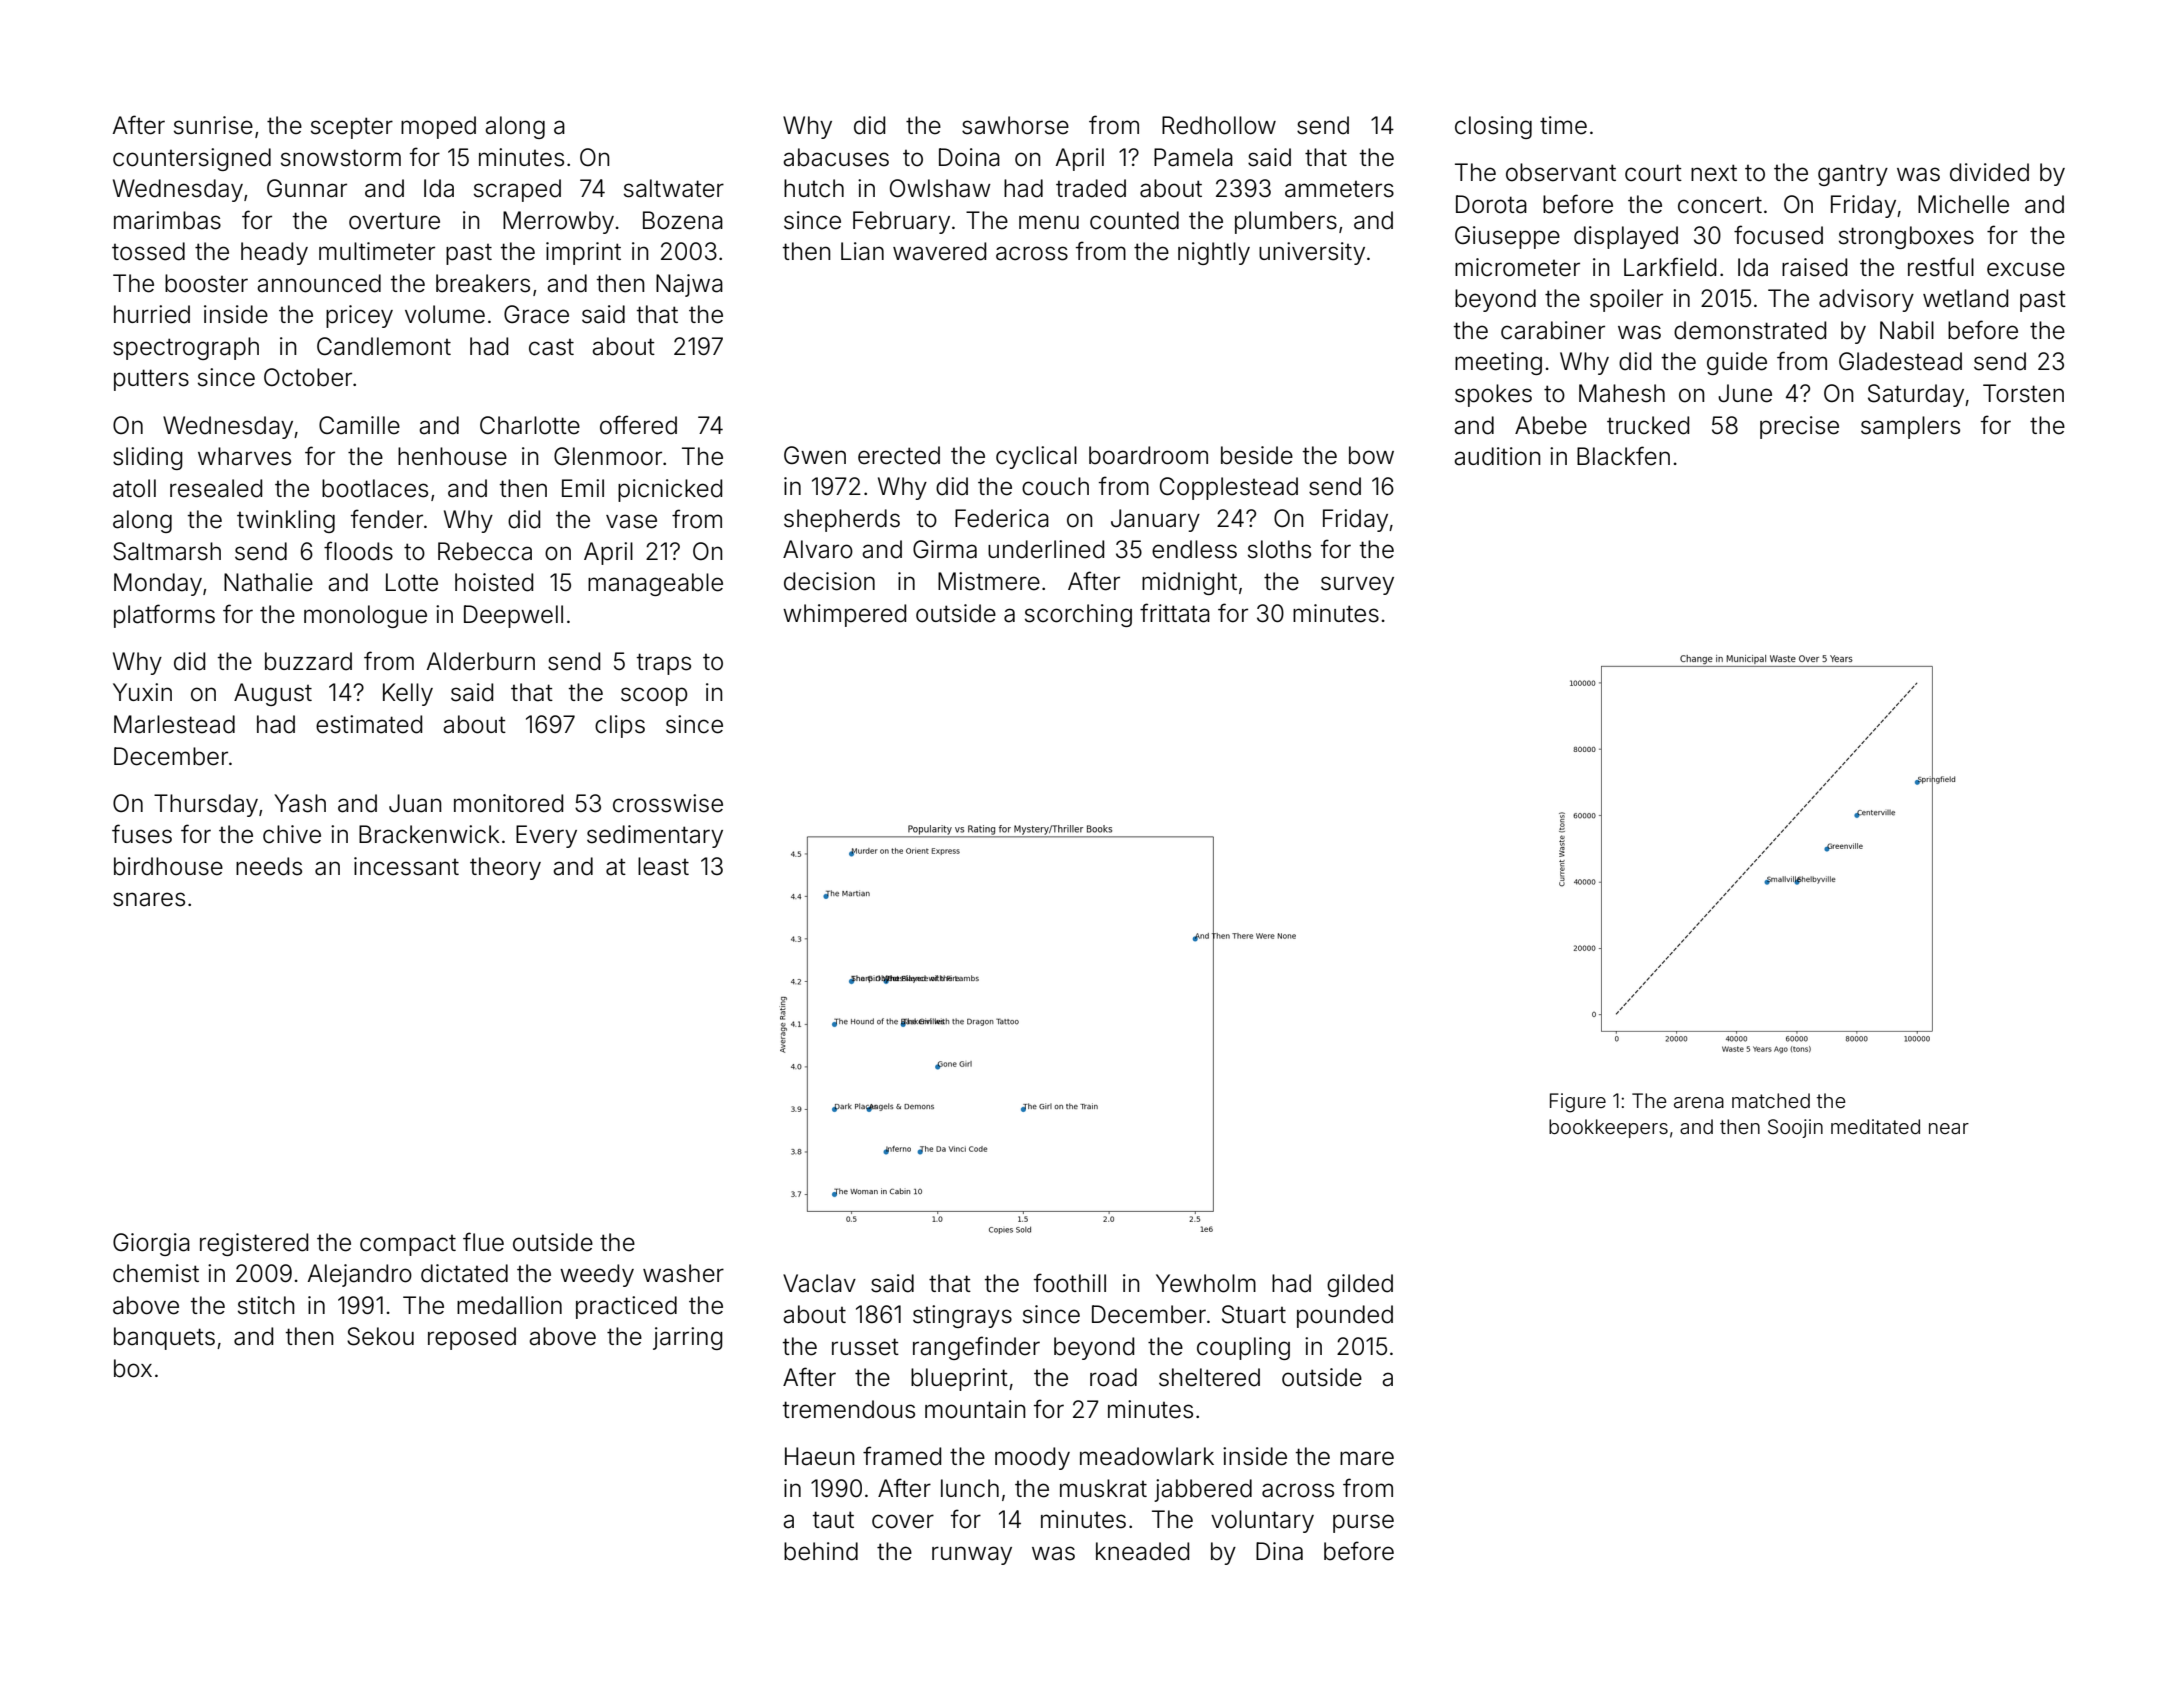  I want to click on Dina, so click(1279, 1551).
